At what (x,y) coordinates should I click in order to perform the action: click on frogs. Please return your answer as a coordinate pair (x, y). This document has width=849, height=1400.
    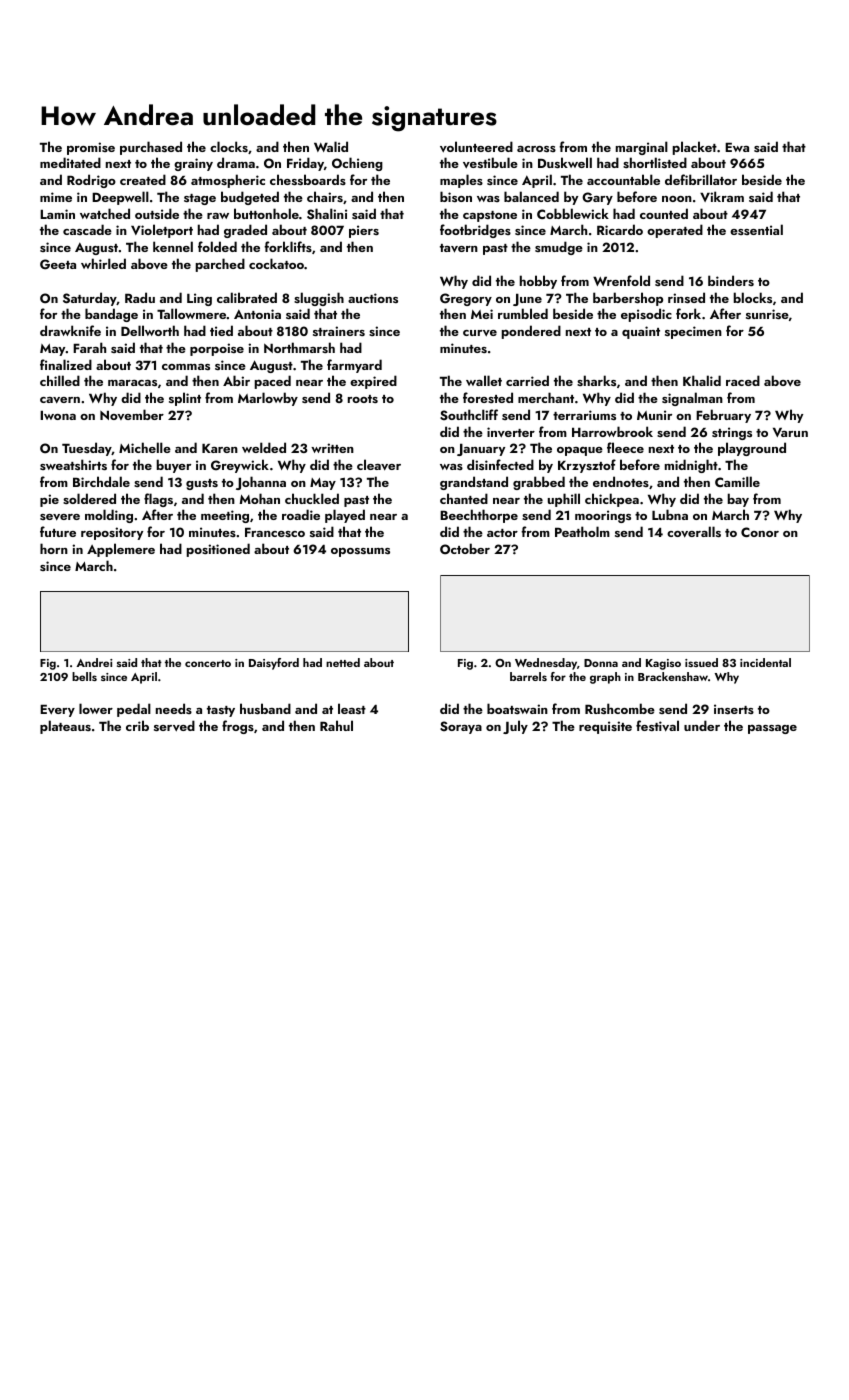
    Looking at the image, I should click on (238, 727).
